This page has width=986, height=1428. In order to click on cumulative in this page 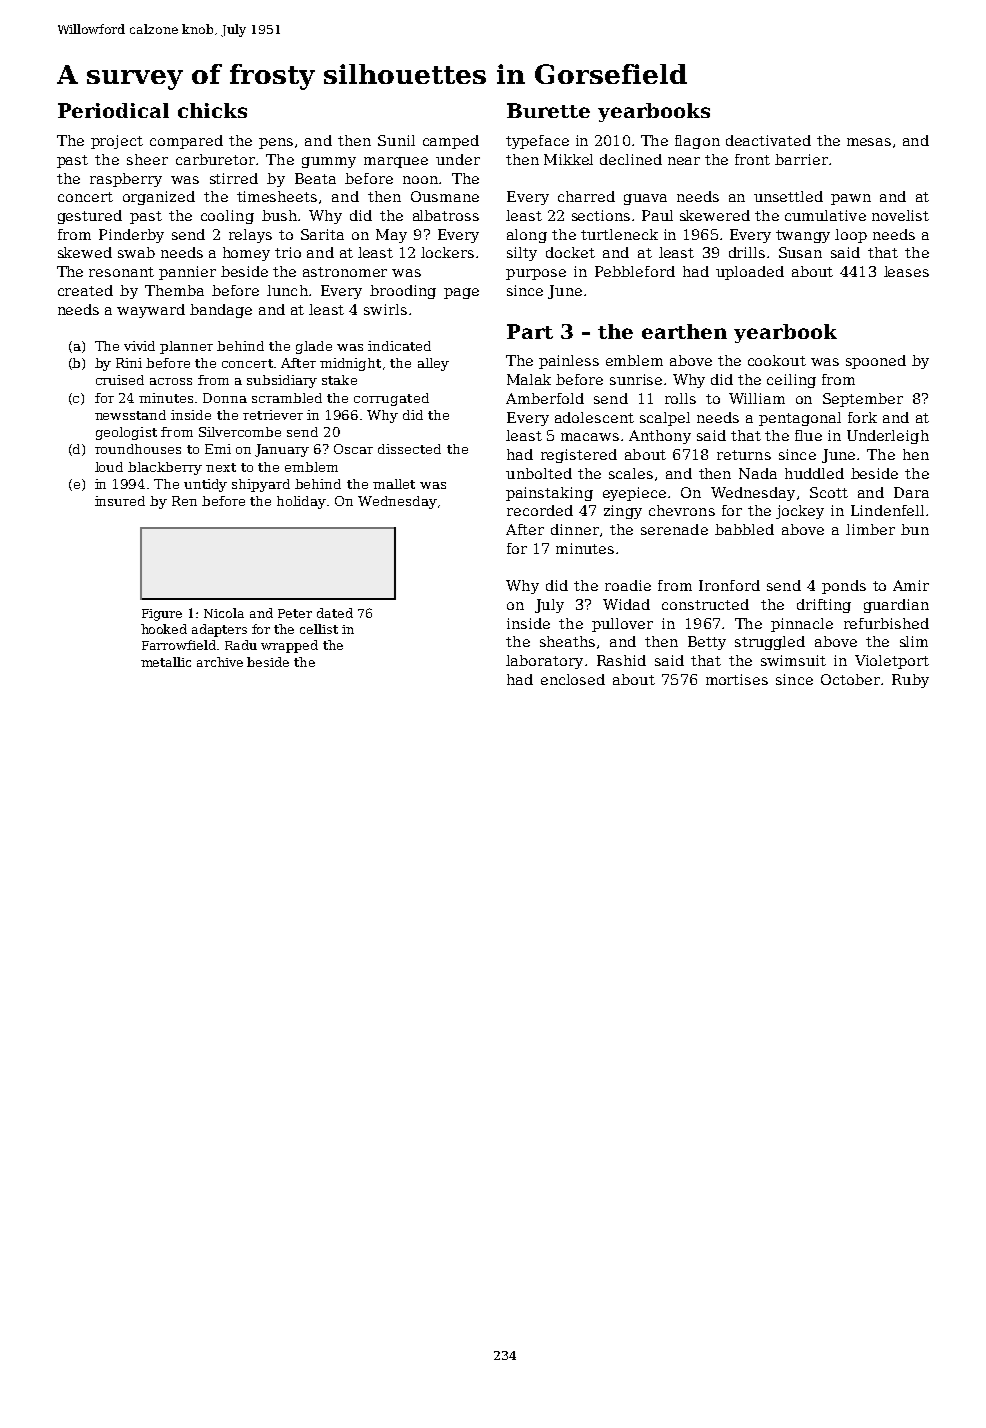, I will do `click(825, 215)`.
